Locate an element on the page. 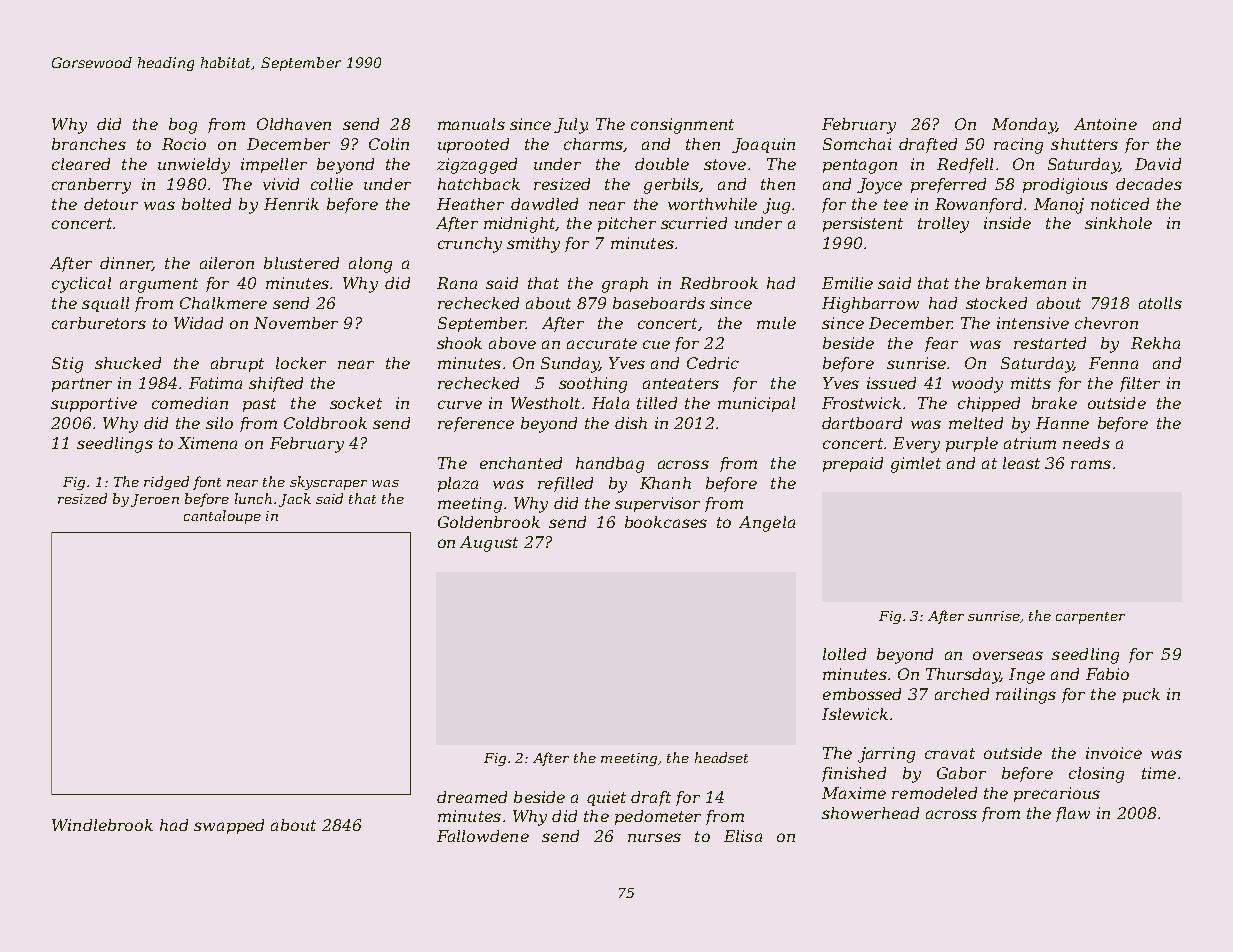 This page has width=1233, height=952. Inge is located at coordinates (1027, 676).
